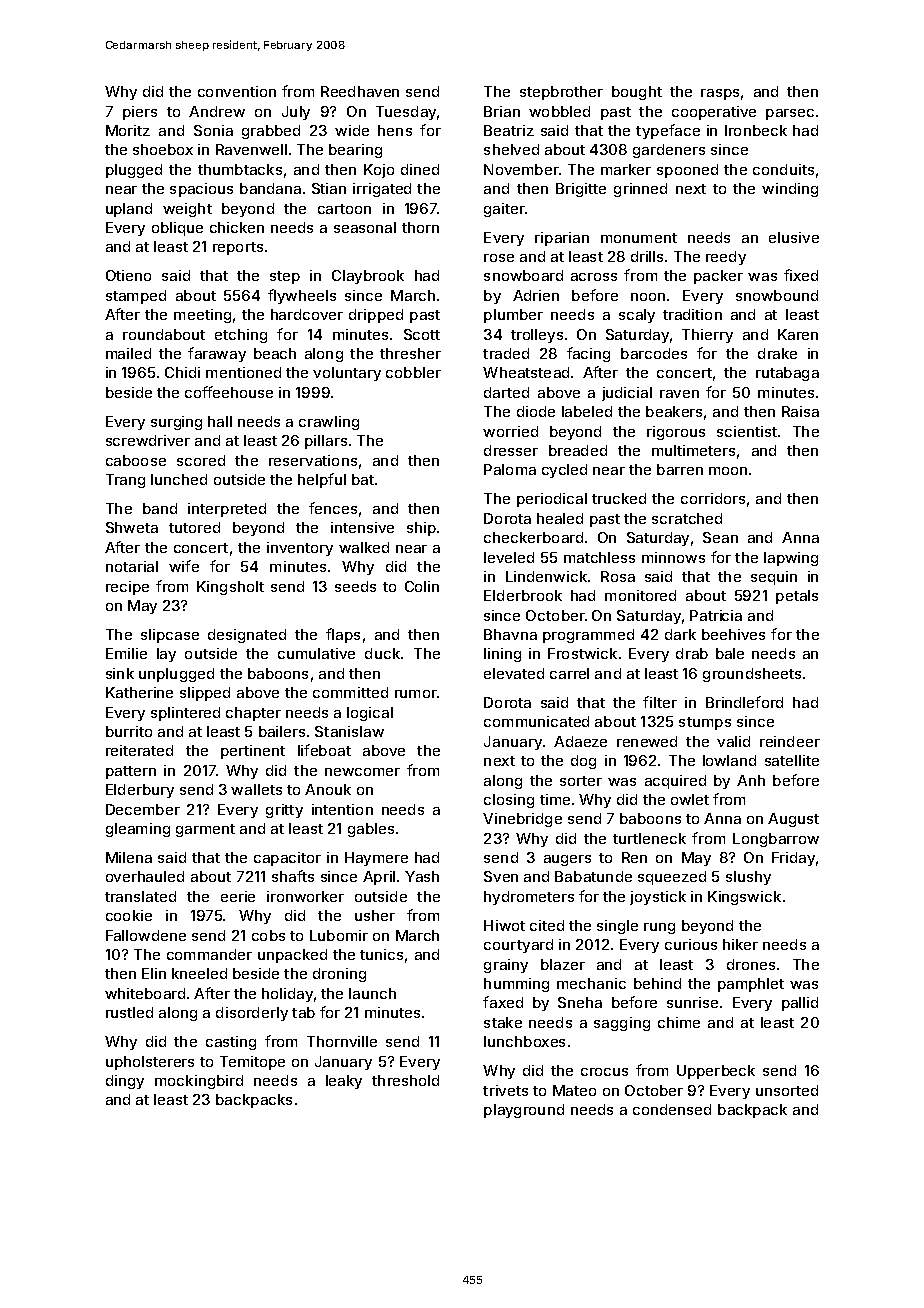 Image resolution: width=924 pixels, height=1308 pixels. What do you see at coordinates (129, 210) in the document?
I see `upland` at bounding box center [129, 210].
